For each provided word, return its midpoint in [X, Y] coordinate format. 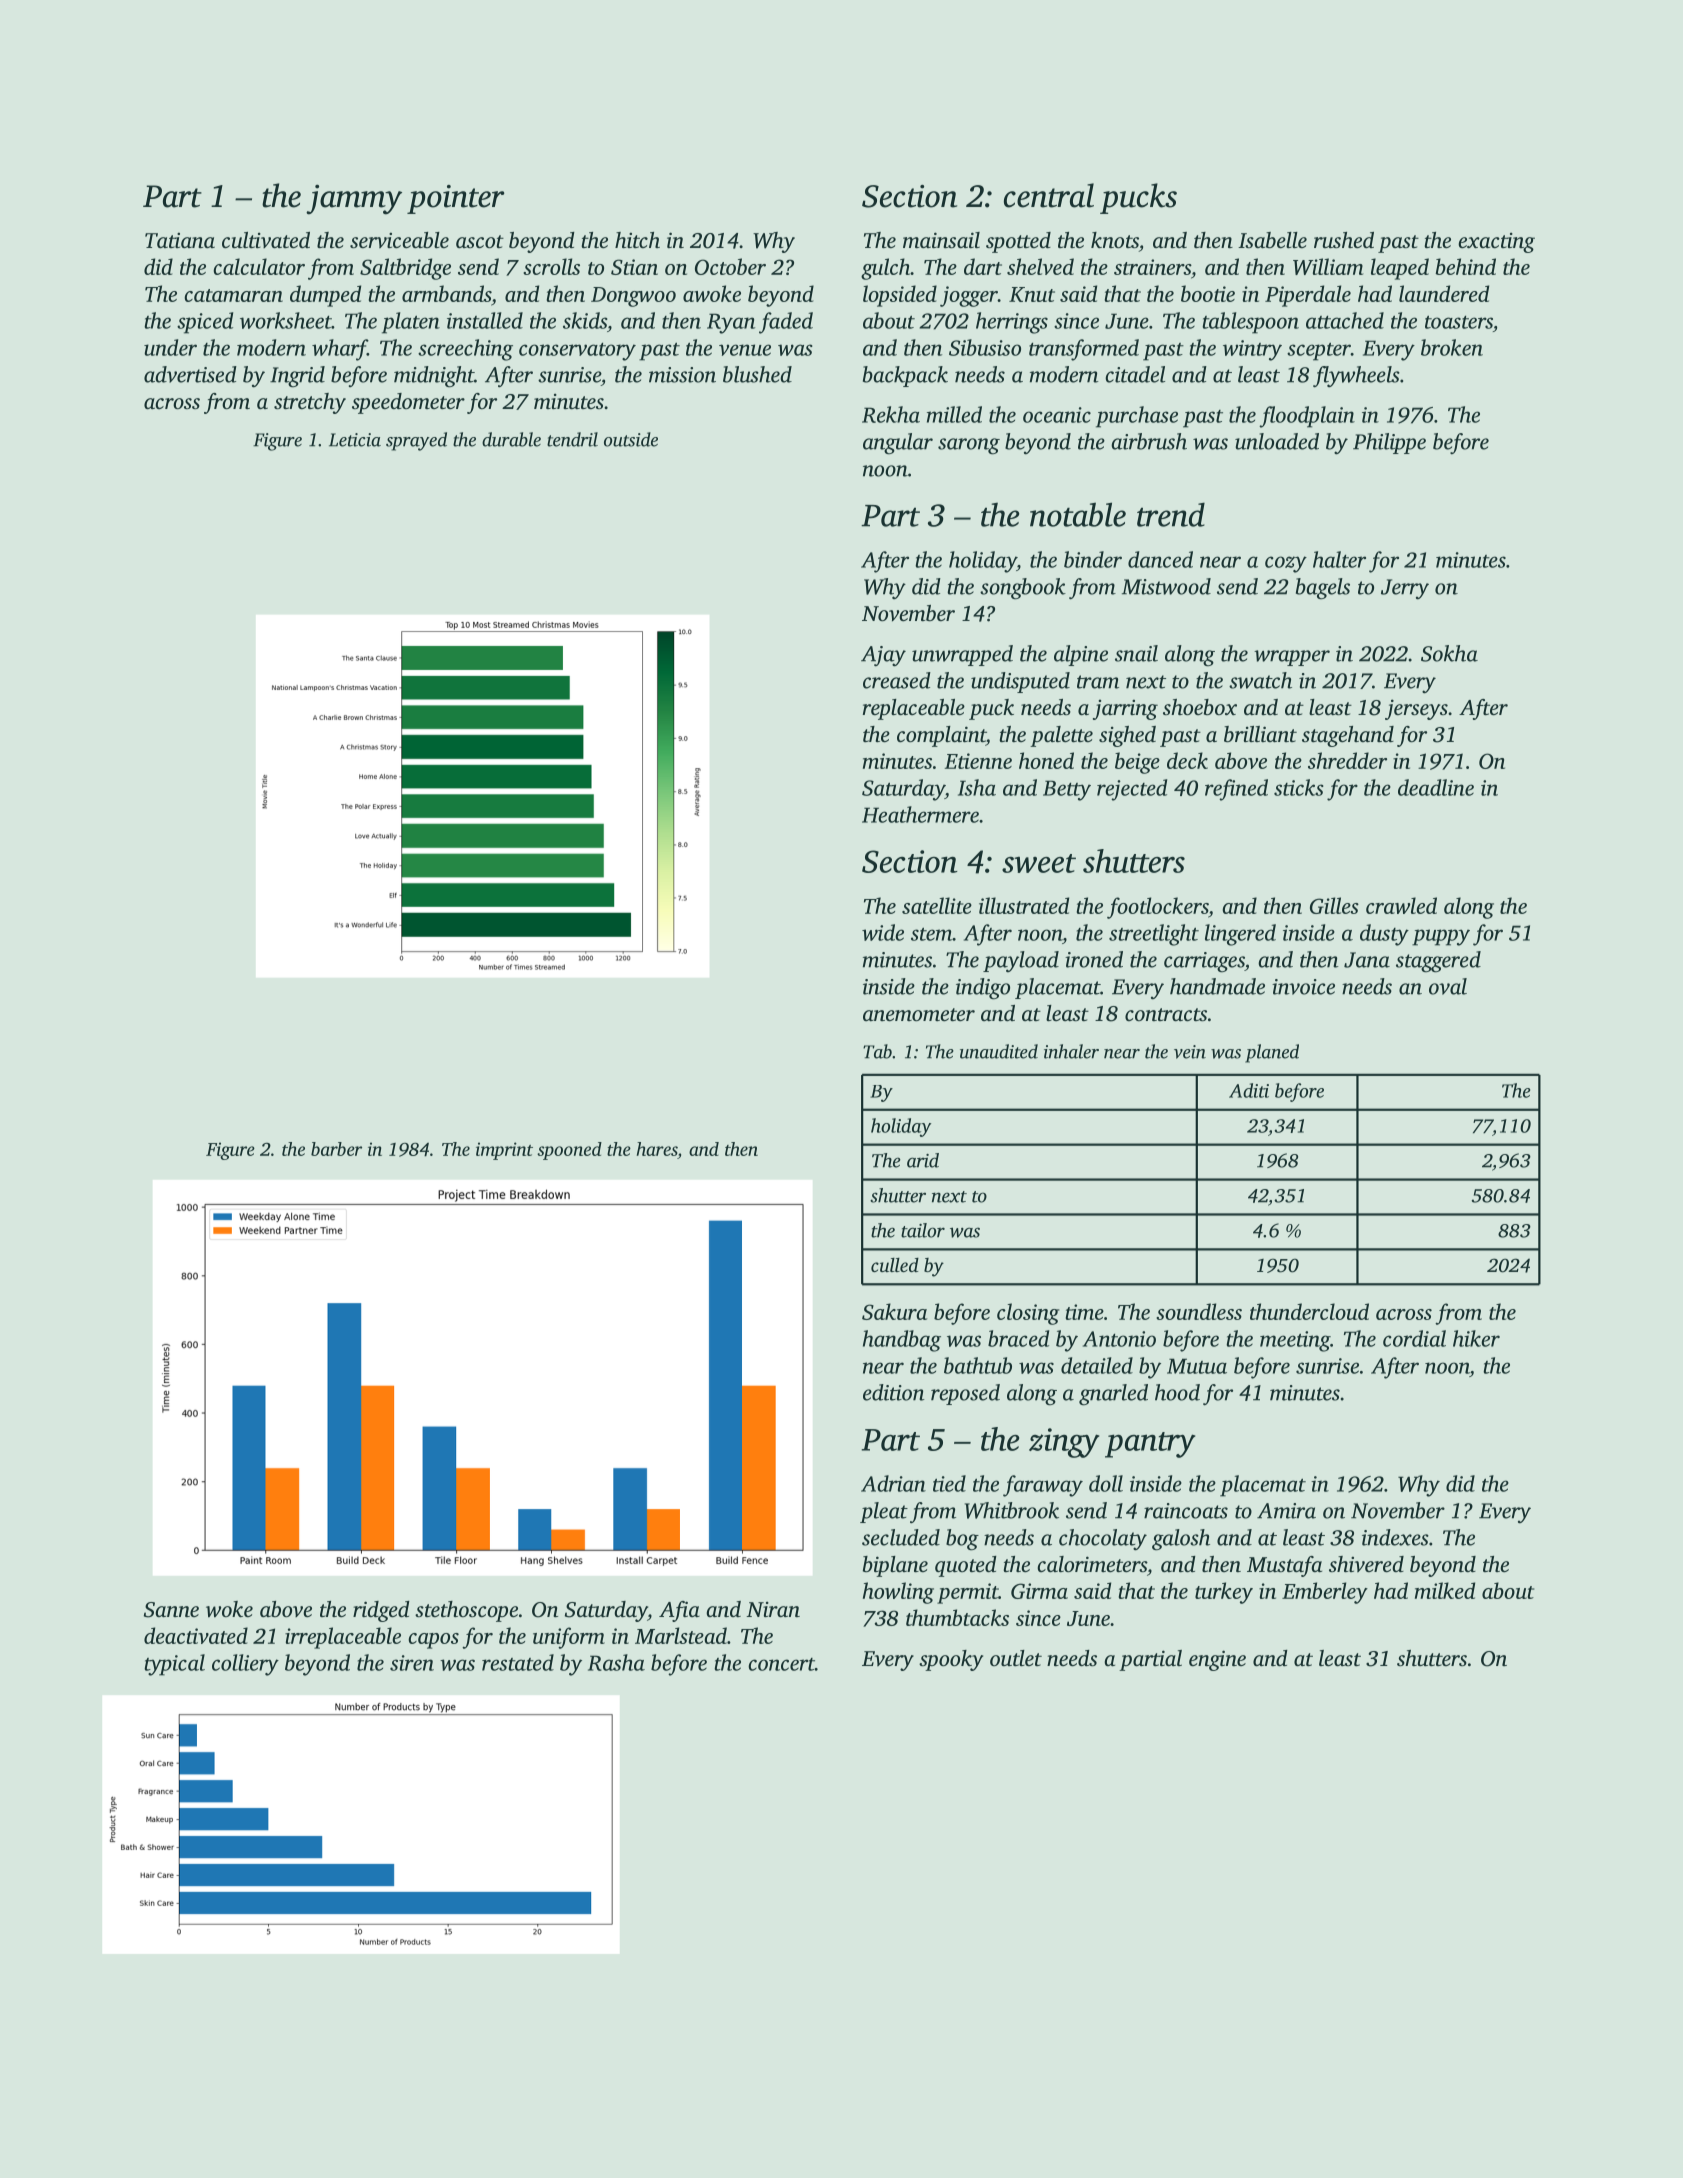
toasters [1459, 322]
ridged [381, 1611]
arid [923, 1160]
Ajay [883, 656]
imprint [504, 1151]
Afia [679, 1611]
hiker [1476, 1338]
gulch [885, 269]
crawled [1401, 905]
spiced [205, 323]
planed [1272, 1053]
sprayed [416, 441]
